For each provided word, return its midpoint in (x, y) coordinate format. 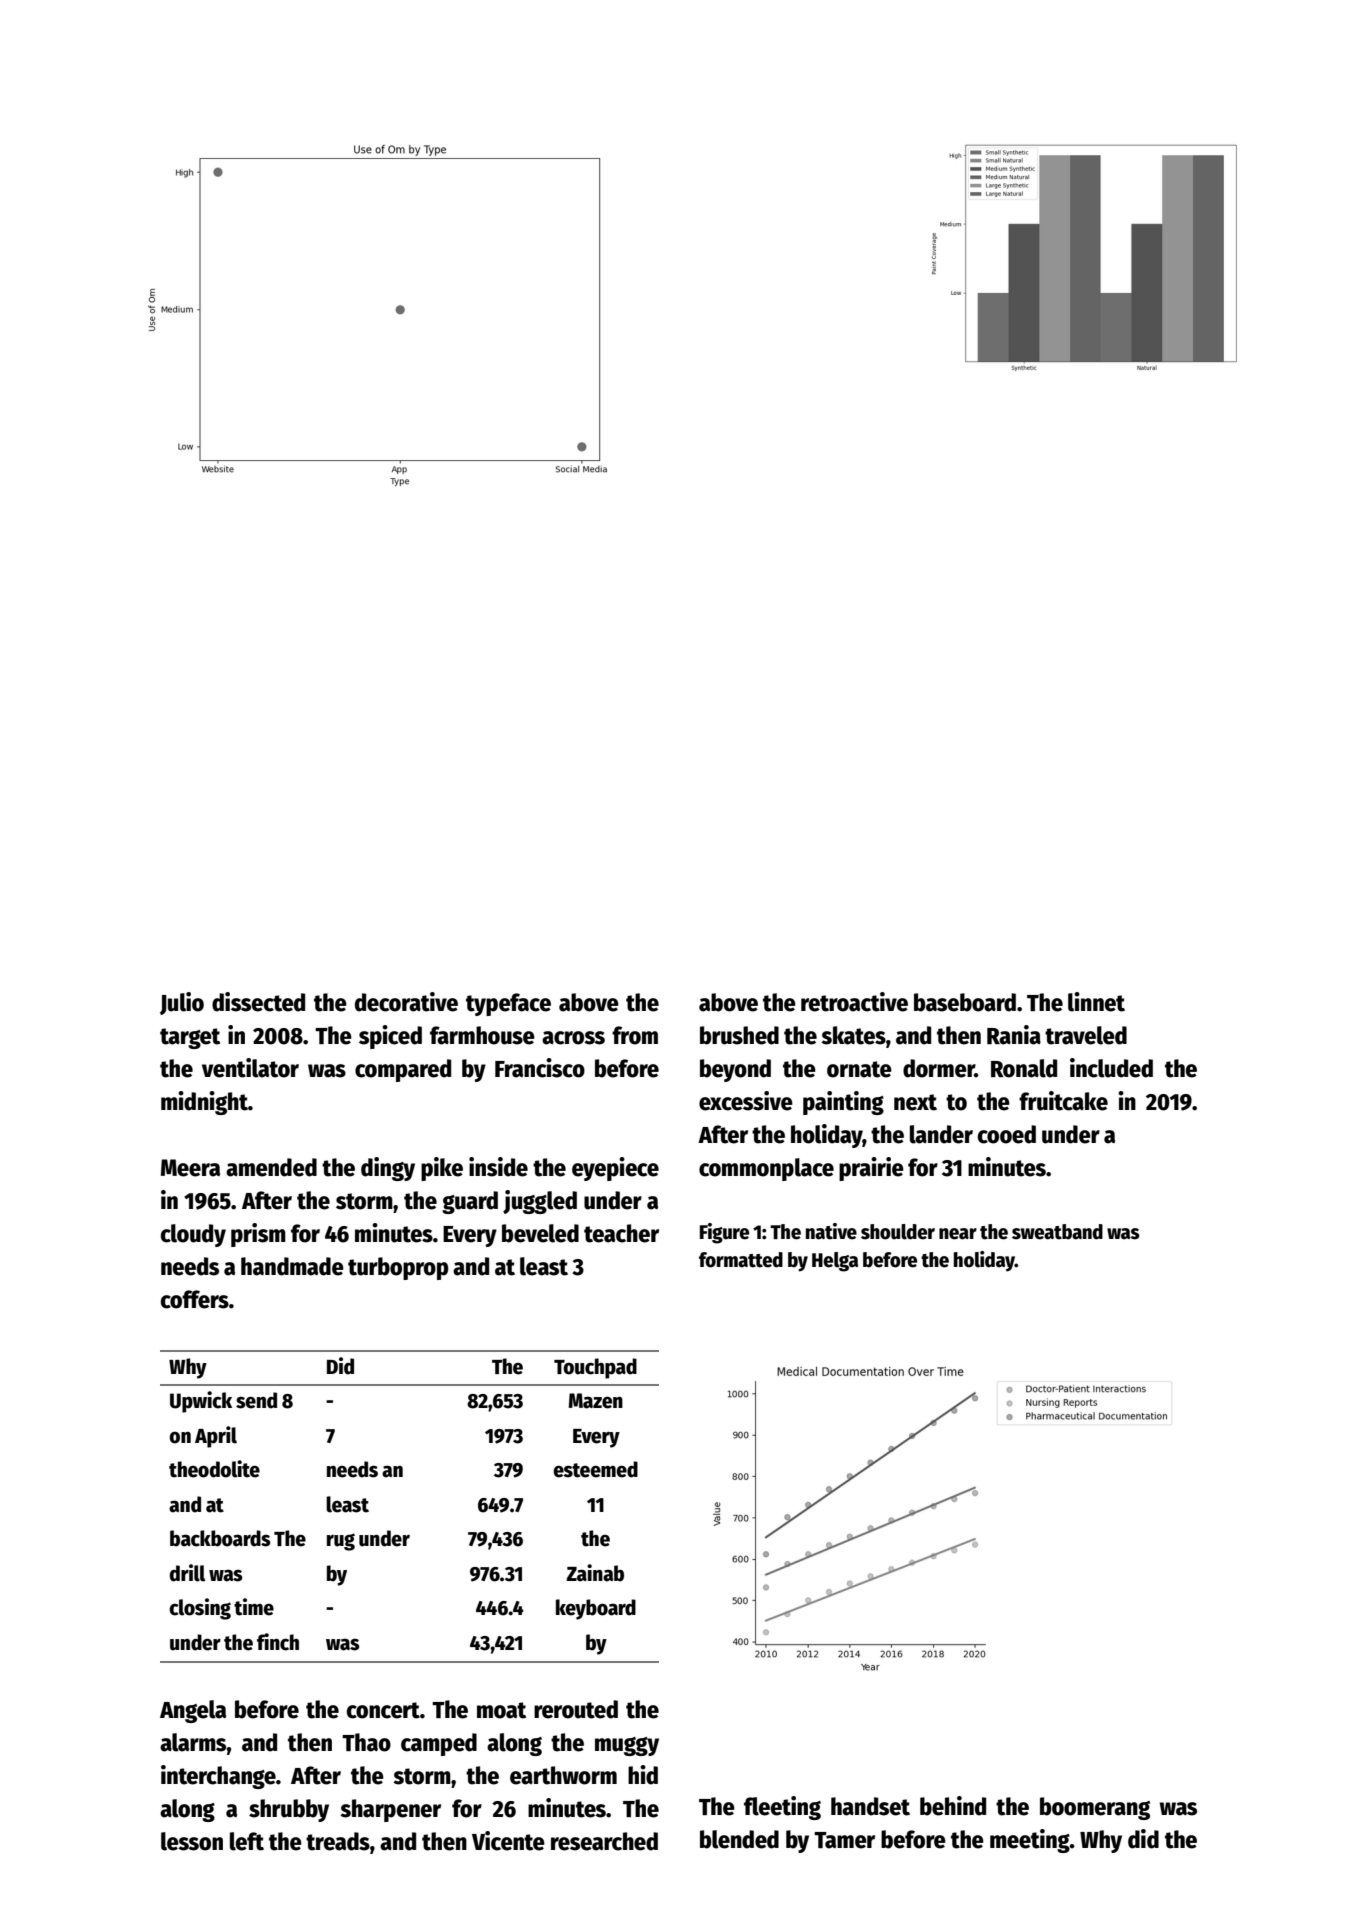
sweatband (1057, 1232)
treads (338, 1841)
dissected (258, 1002)
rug (341, 1542)
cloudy (193, 1235)
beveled (540, 1233)
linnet (1096, 1002)
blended (739, 1839)
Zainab (595, 1573)
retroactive (854, 1002)
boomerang (1095, 1808)
